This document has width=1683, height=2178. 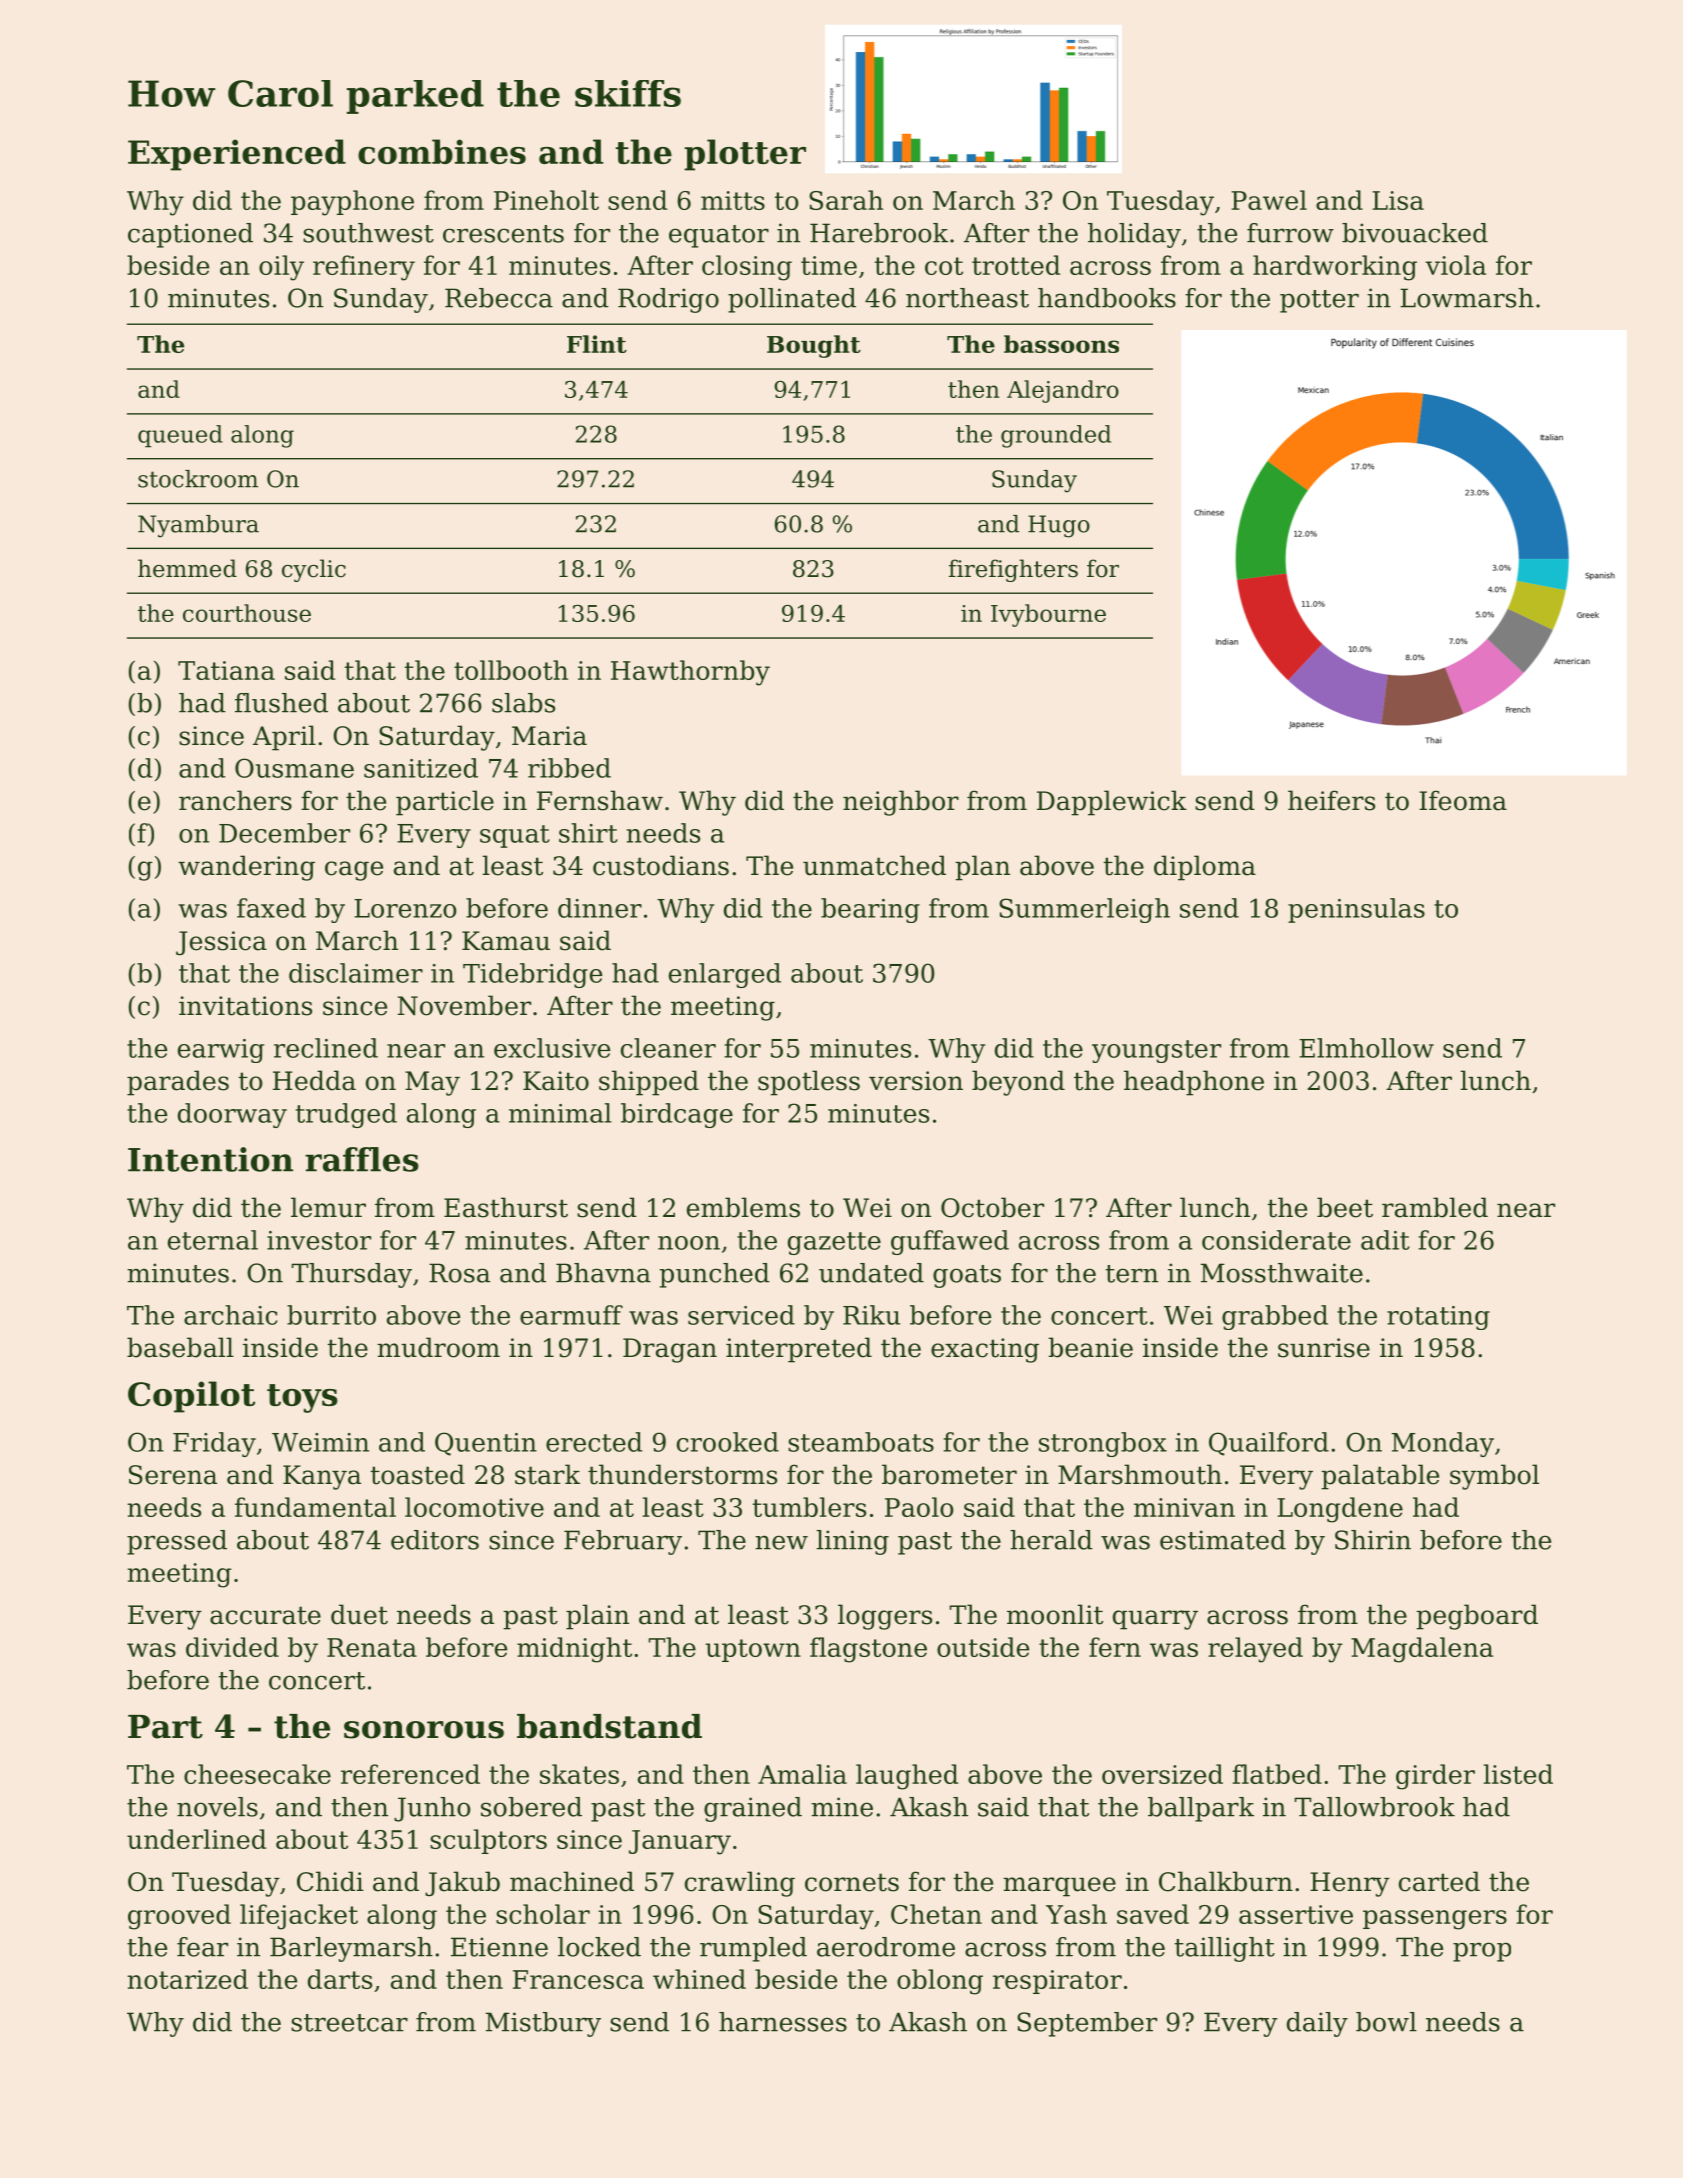 What do you see at coordinates (940, 1982) in the document?
I see `oblong` at bounding box center [940, 1982].
